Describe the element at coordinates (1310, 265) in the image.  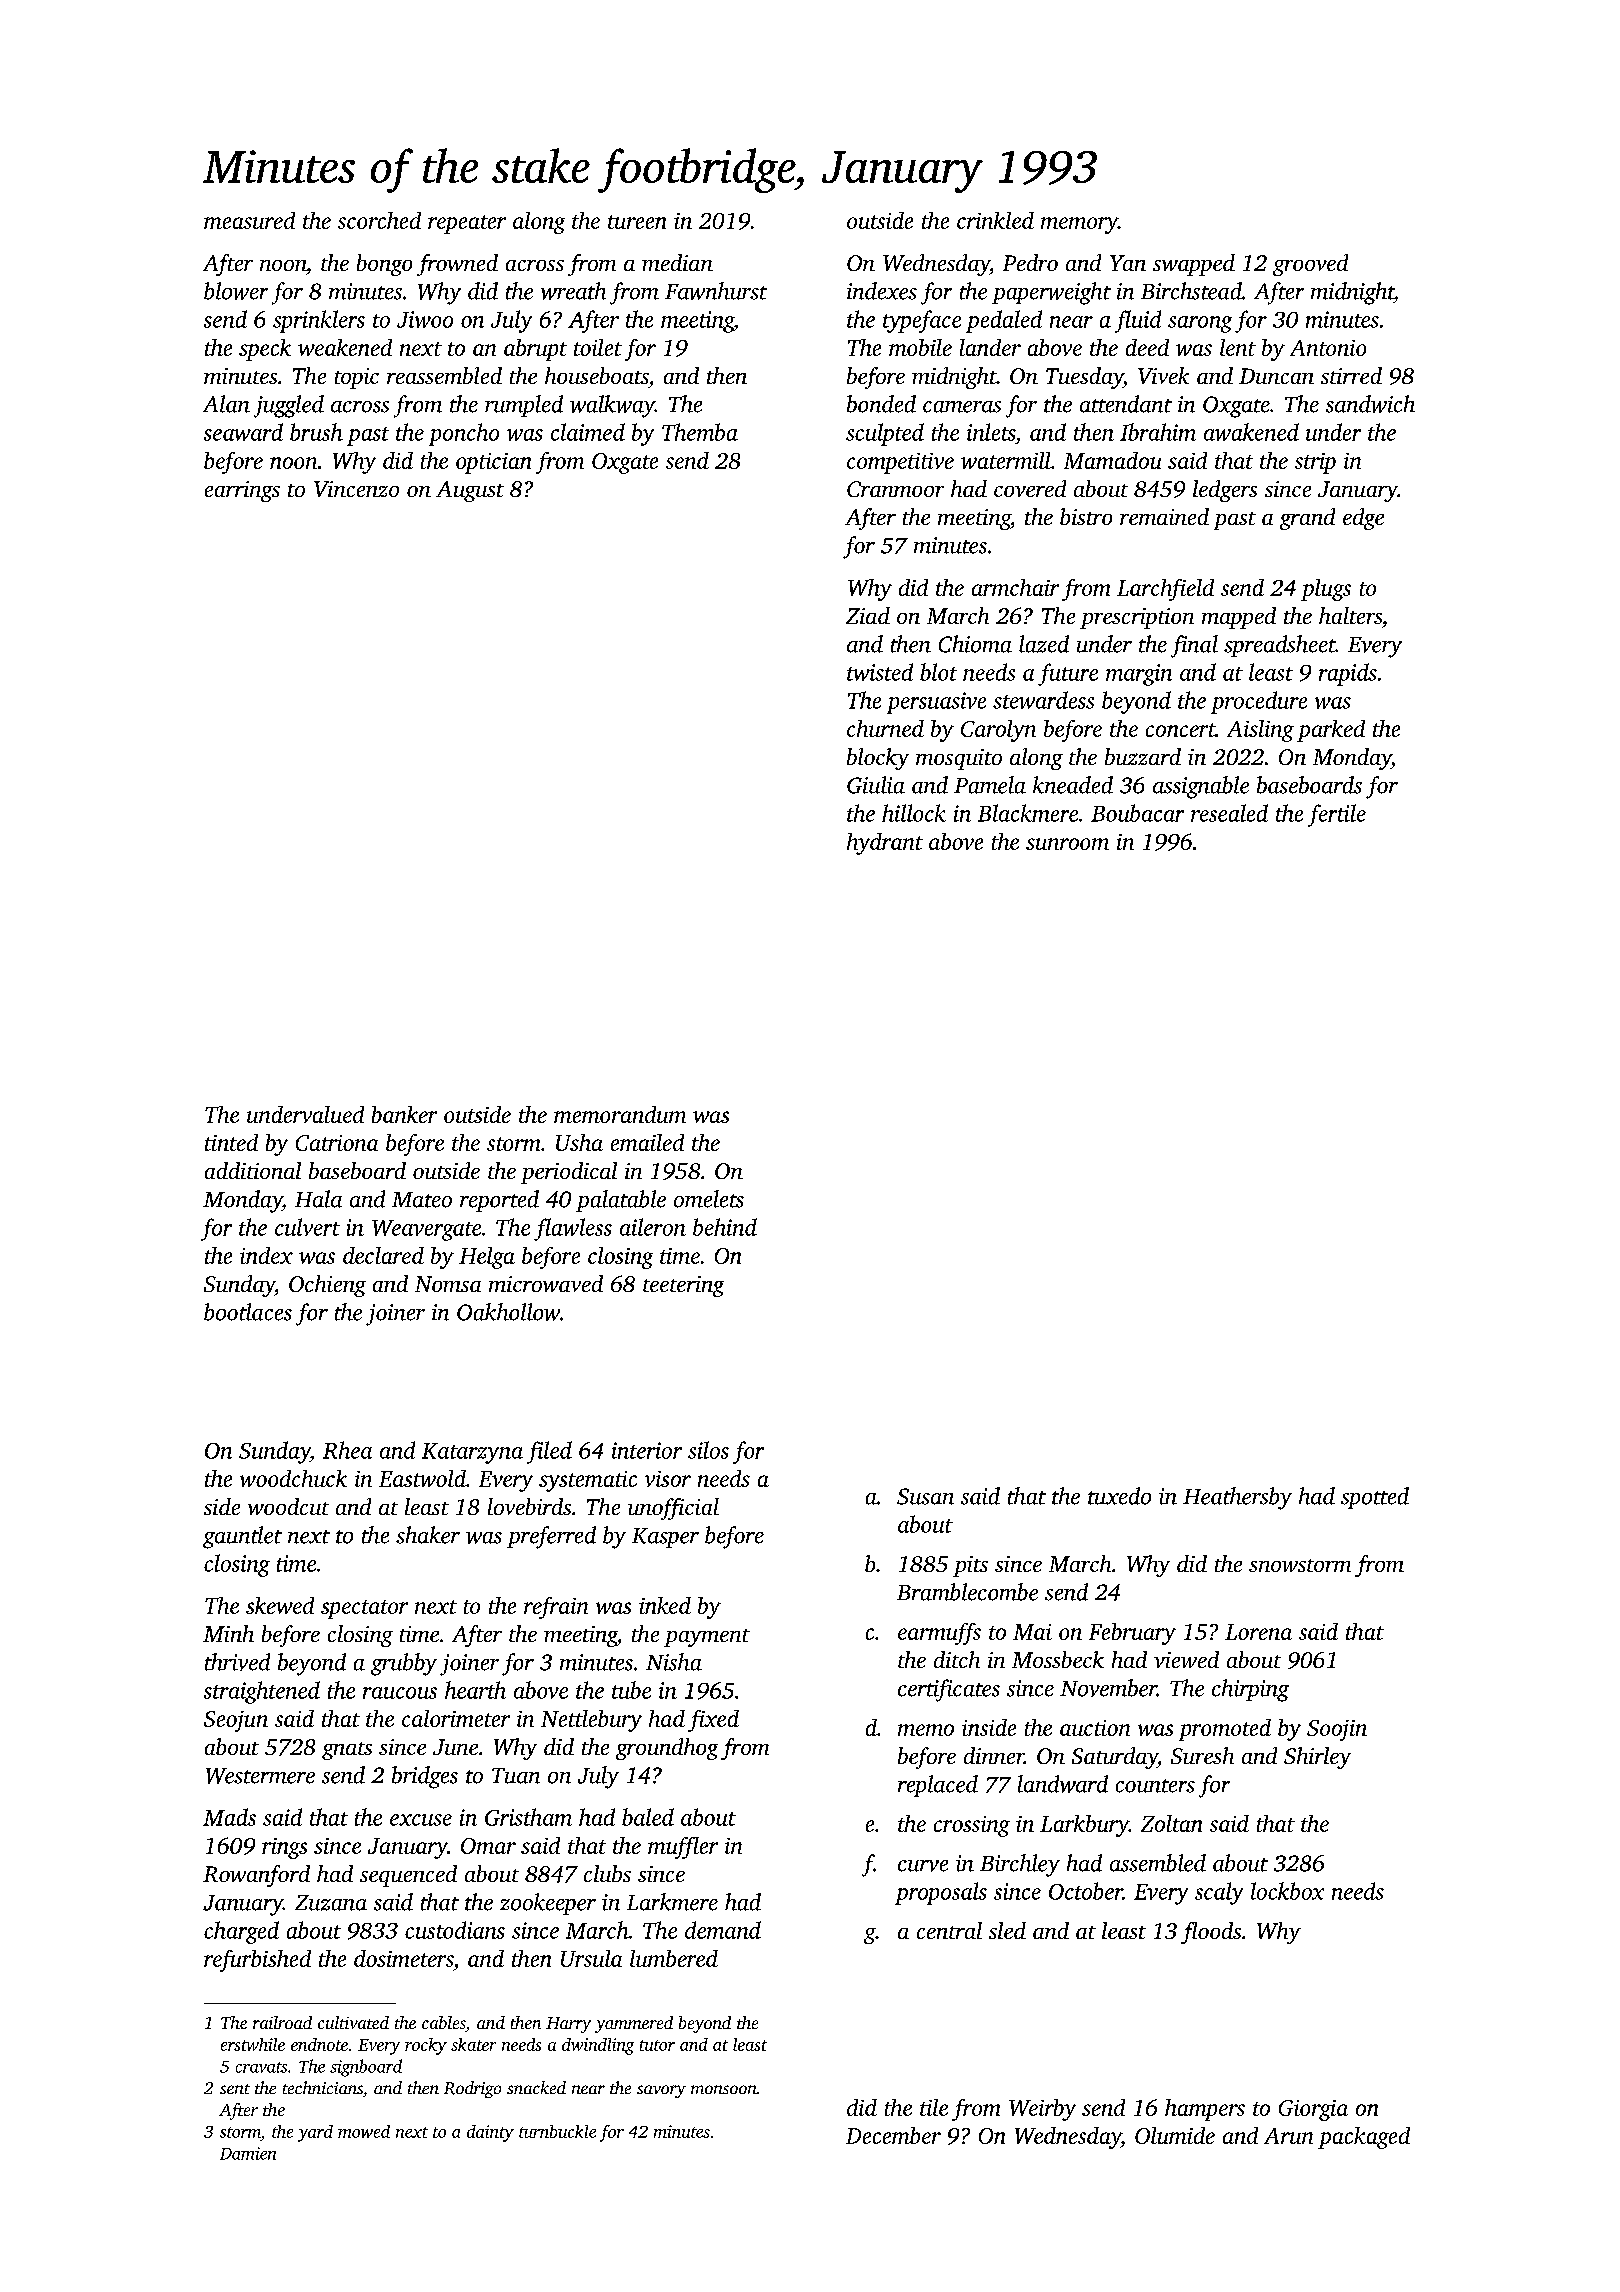
I see `grooved` at that location.
